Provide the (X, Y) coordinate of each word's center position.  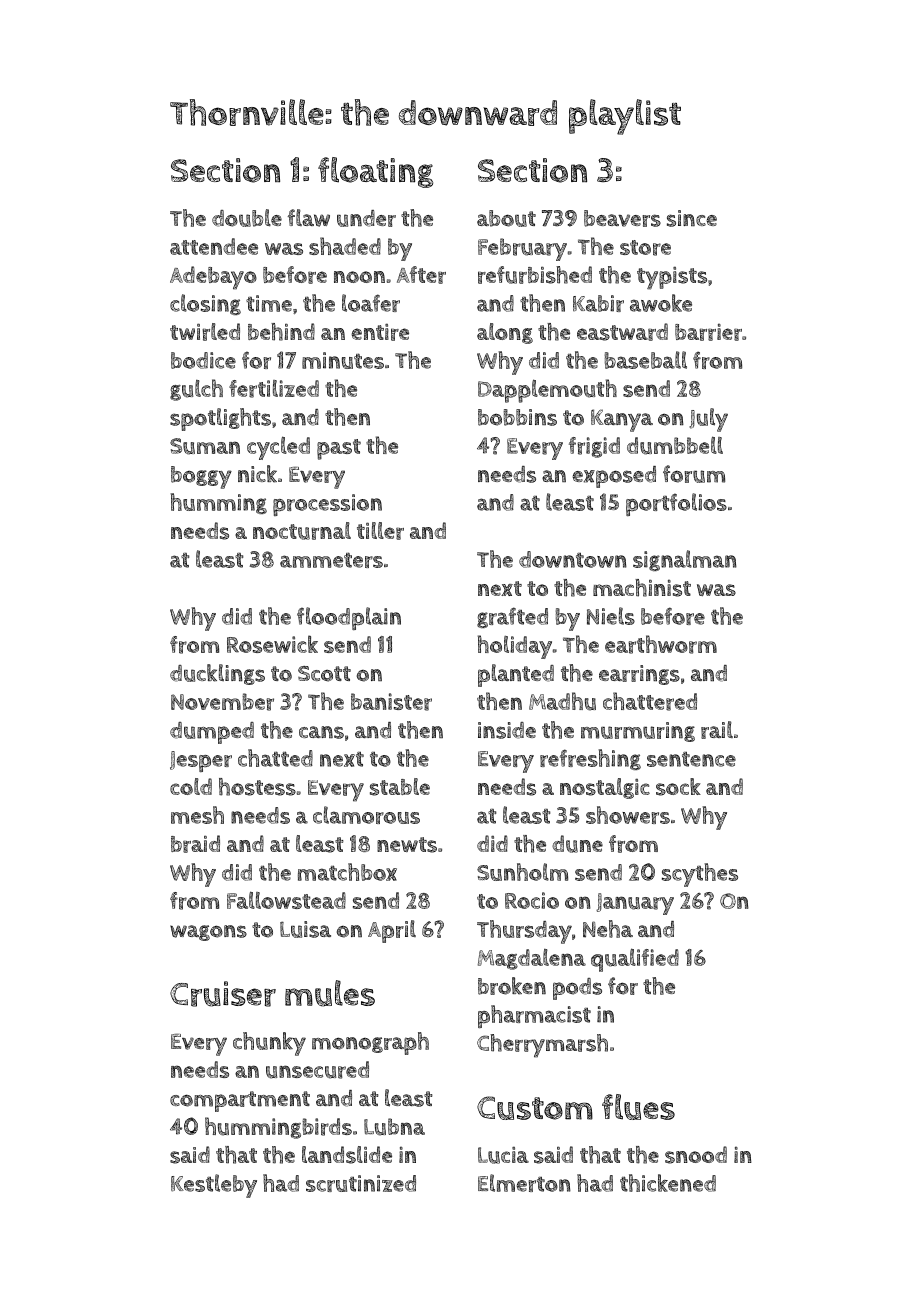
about (506, 218)
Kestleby (214, 1186)
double (247, 218)
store (645, 248)
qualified (635, 960)
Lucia (503, 1155)
